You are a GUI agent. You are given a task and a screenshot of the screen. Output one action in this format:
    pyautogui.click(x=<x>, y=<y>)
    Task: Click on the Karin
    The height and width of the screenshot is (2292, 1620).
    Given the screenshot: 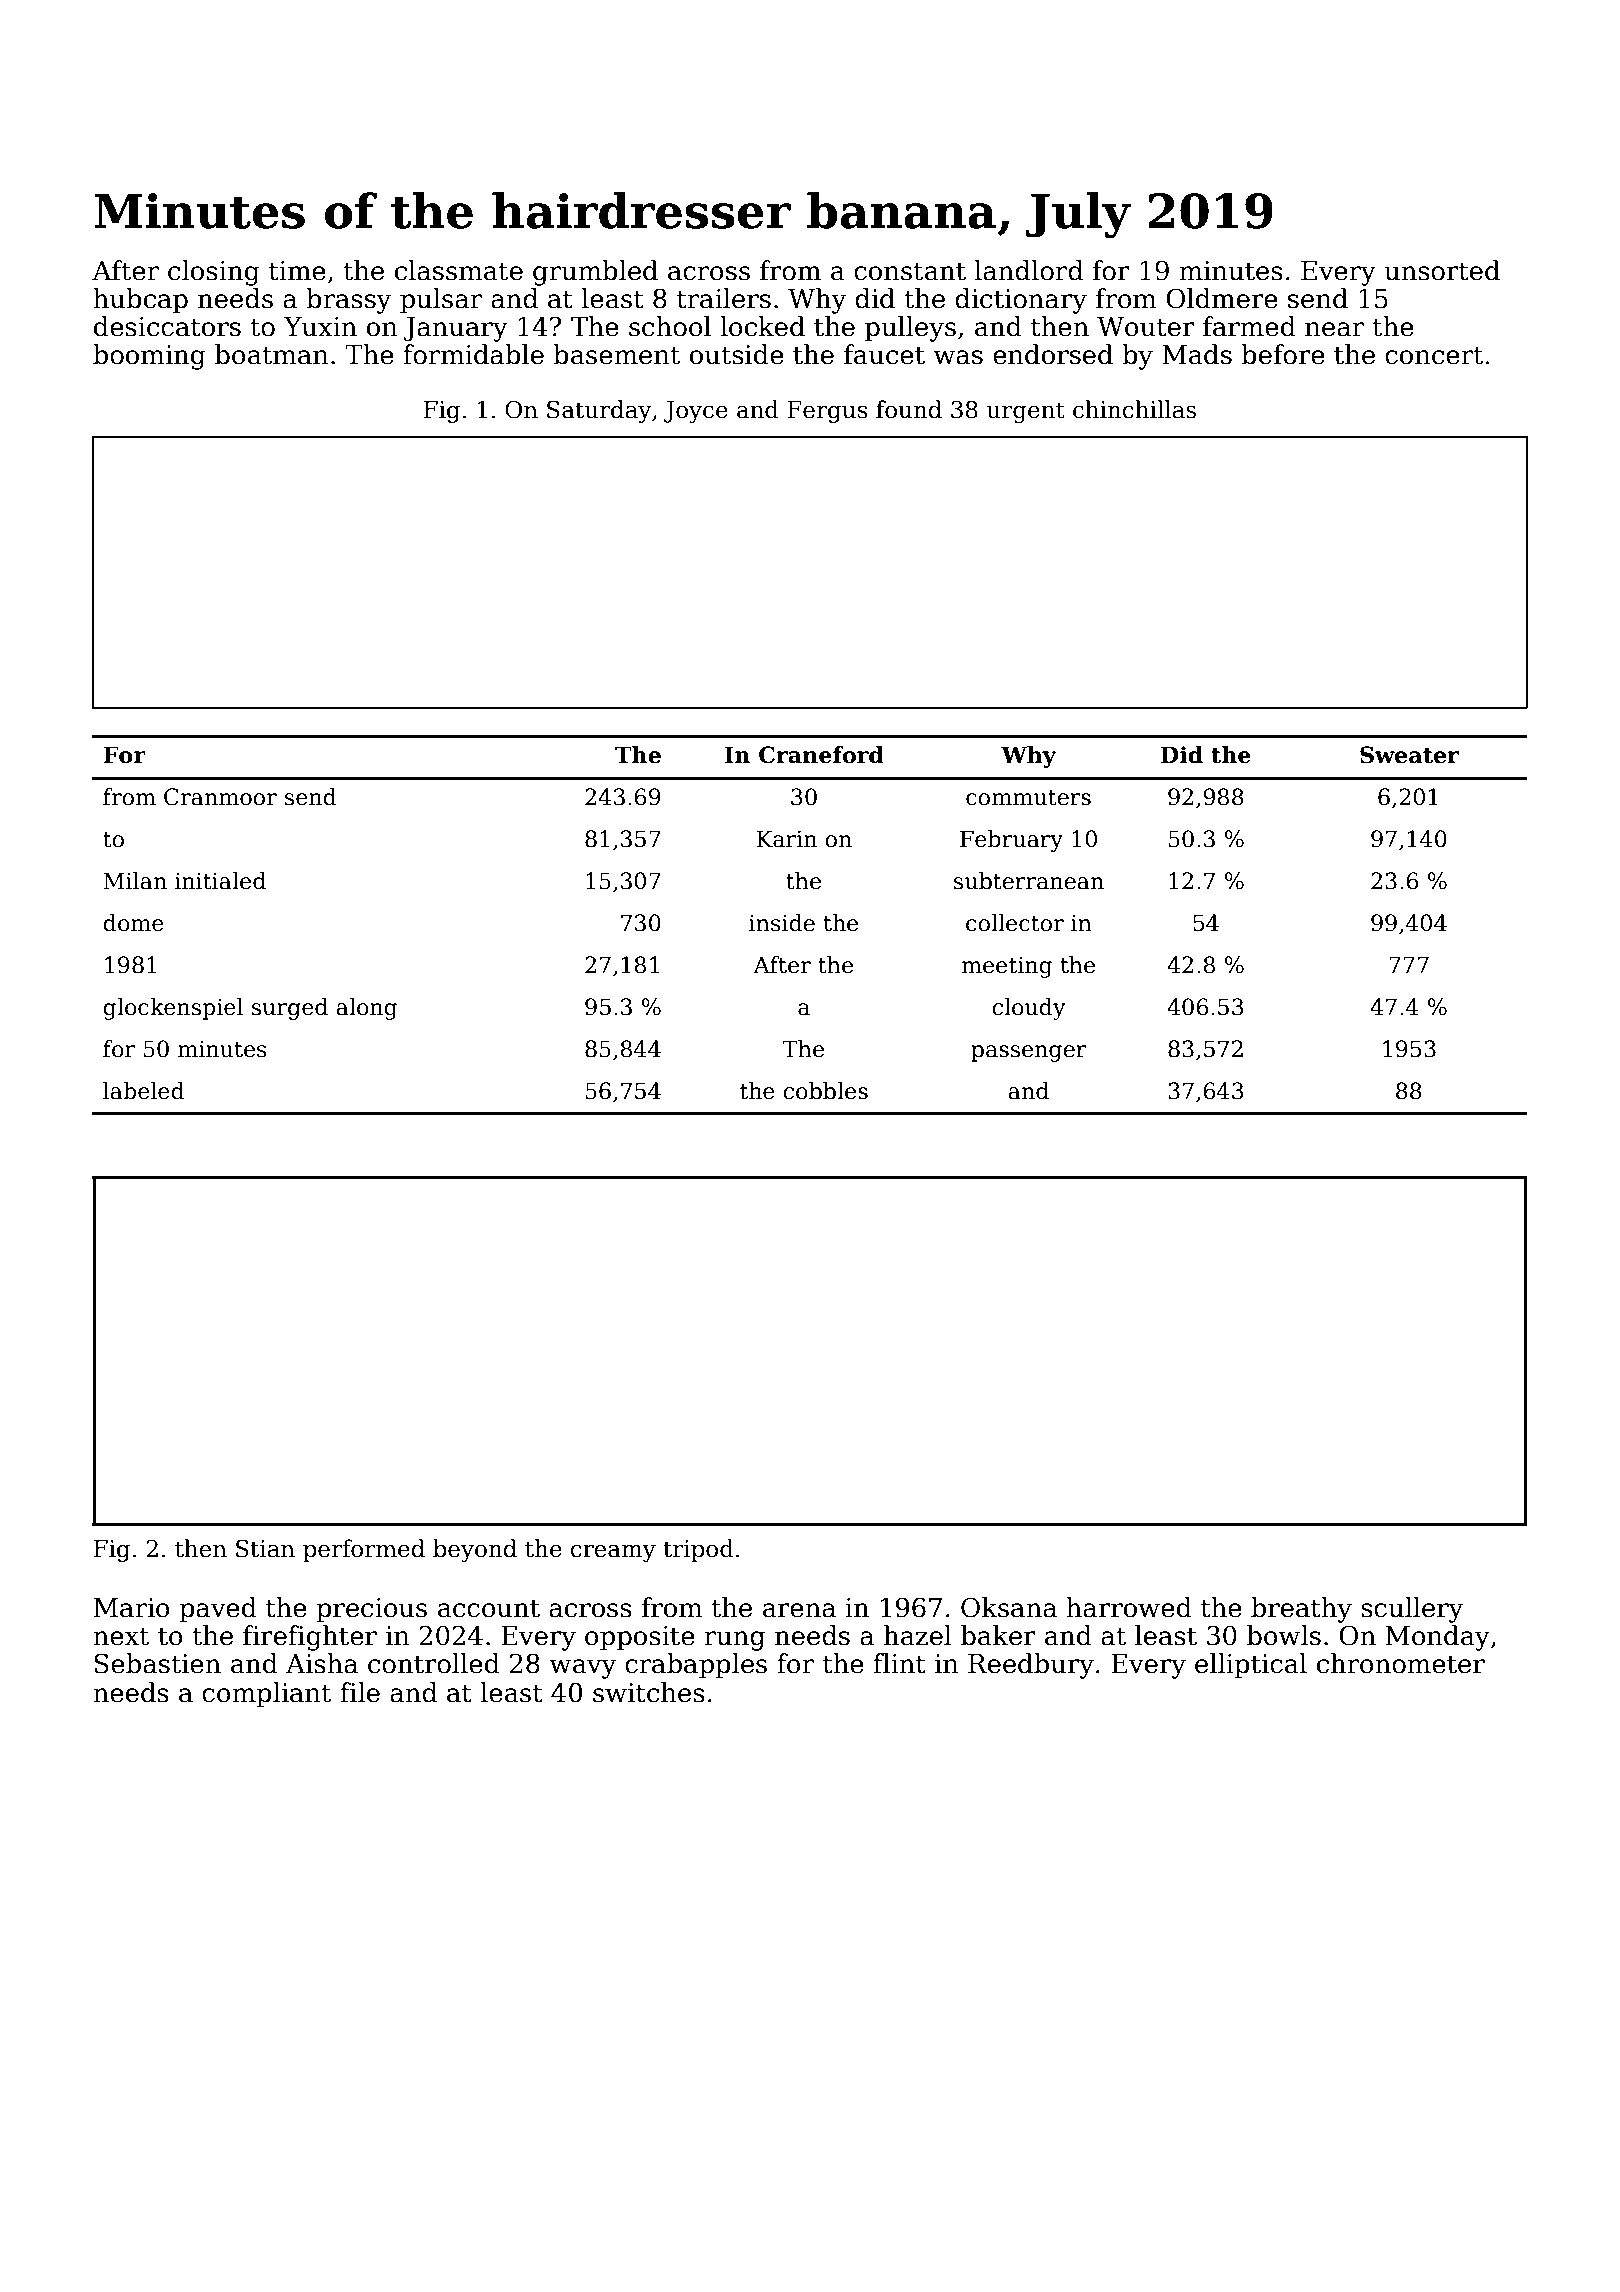 What is the action you would take?
    pyautogui.click(x=787, y=839)
